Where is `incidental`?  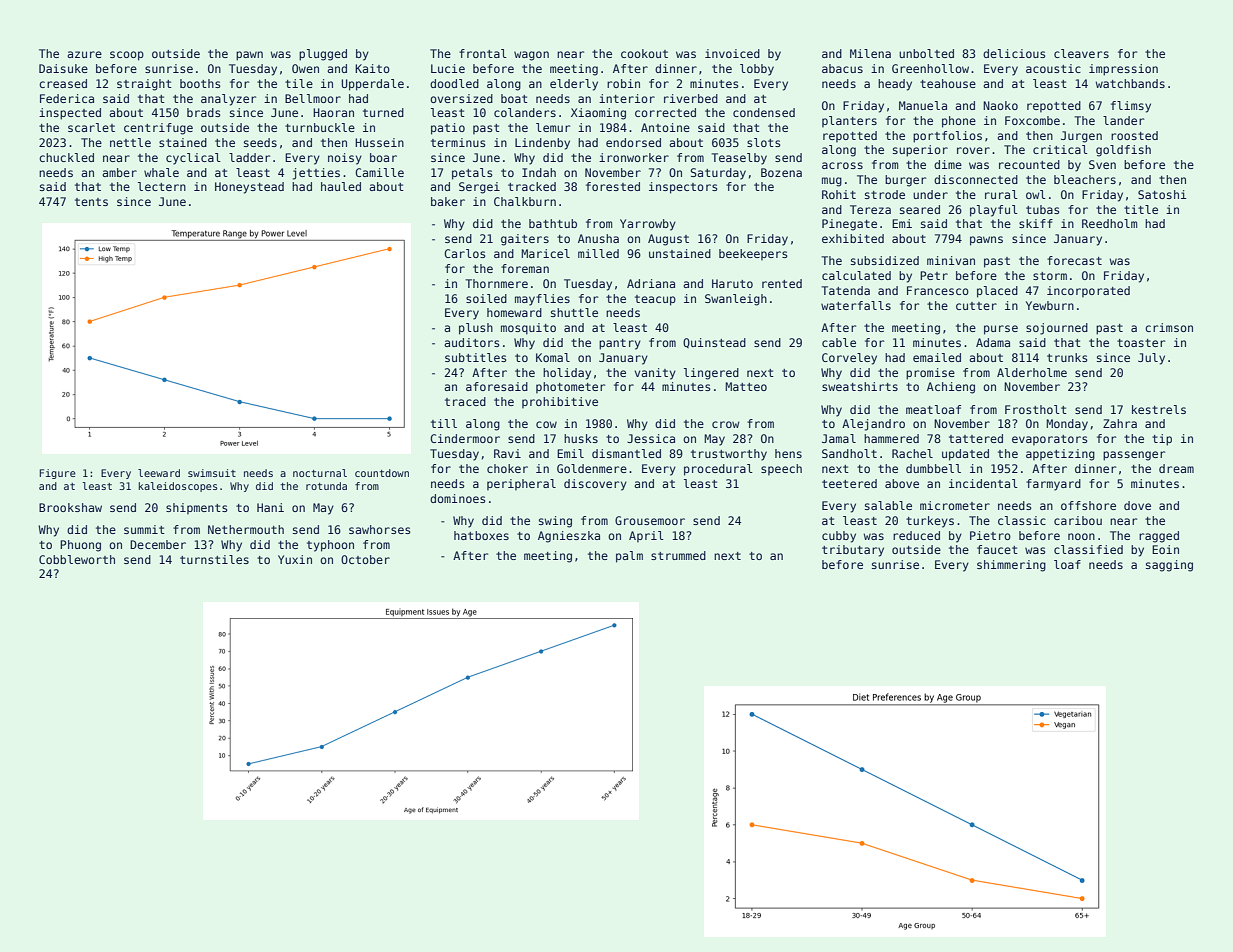
incidental is located at coordinates (983, 483).
